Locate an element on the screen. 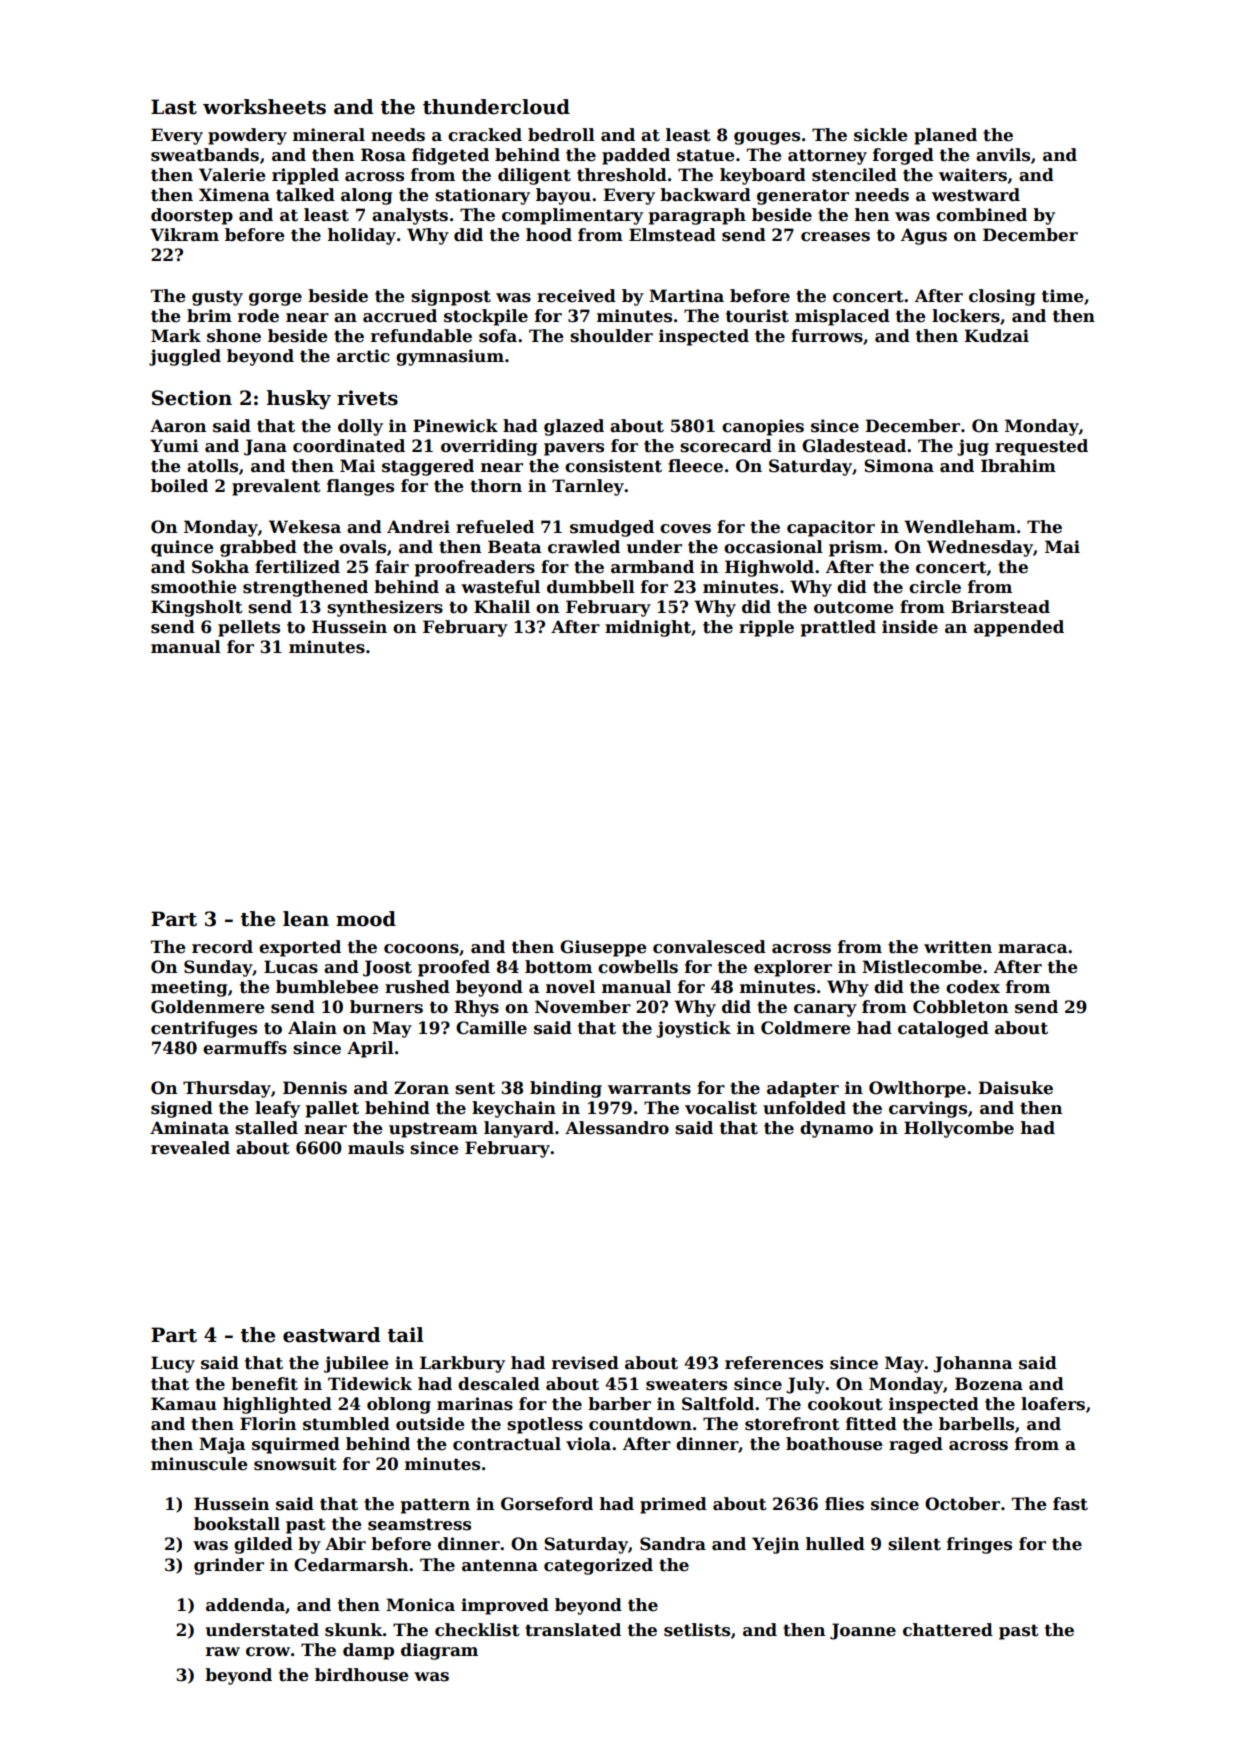 The image size is (1247, 1764). Daisuke is located at coordinates (1015, 1088).
